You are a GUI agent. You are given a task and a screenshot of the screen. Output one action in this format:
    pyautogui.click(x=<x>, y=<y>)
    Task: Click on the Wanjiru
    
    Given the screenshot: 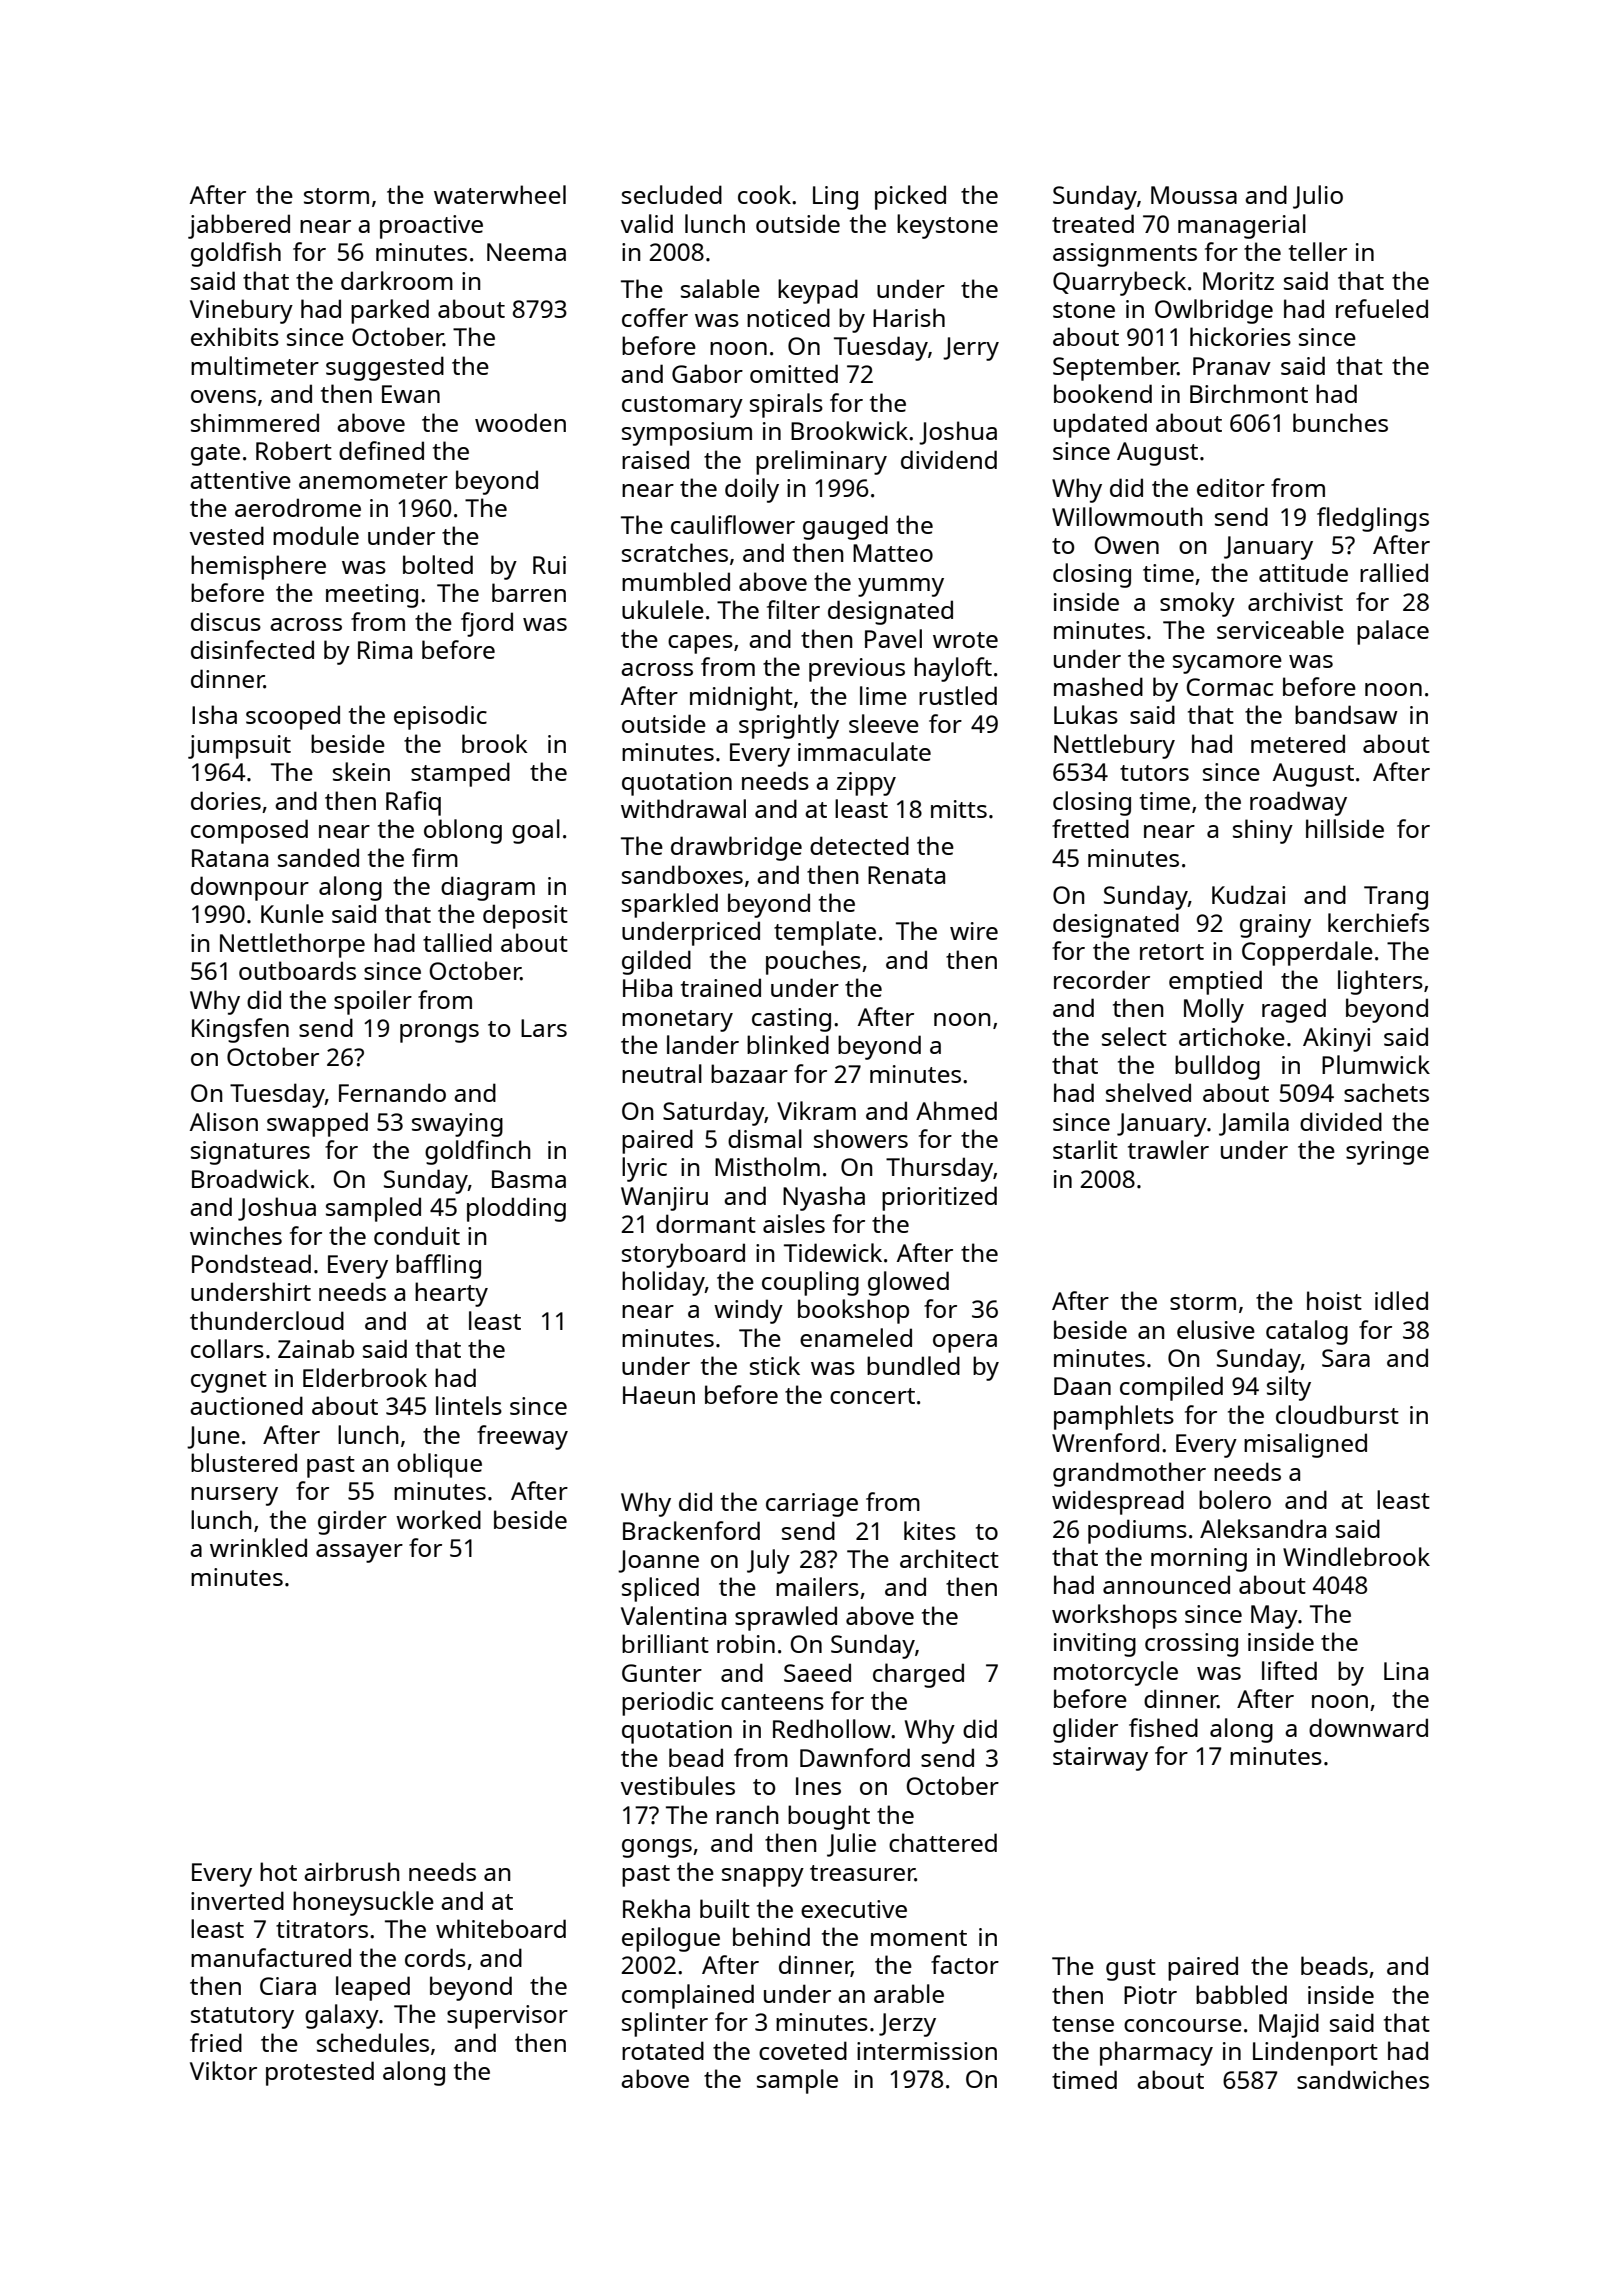 What is the action you would take?
    pyautogui.click(x=664, y=1199)
